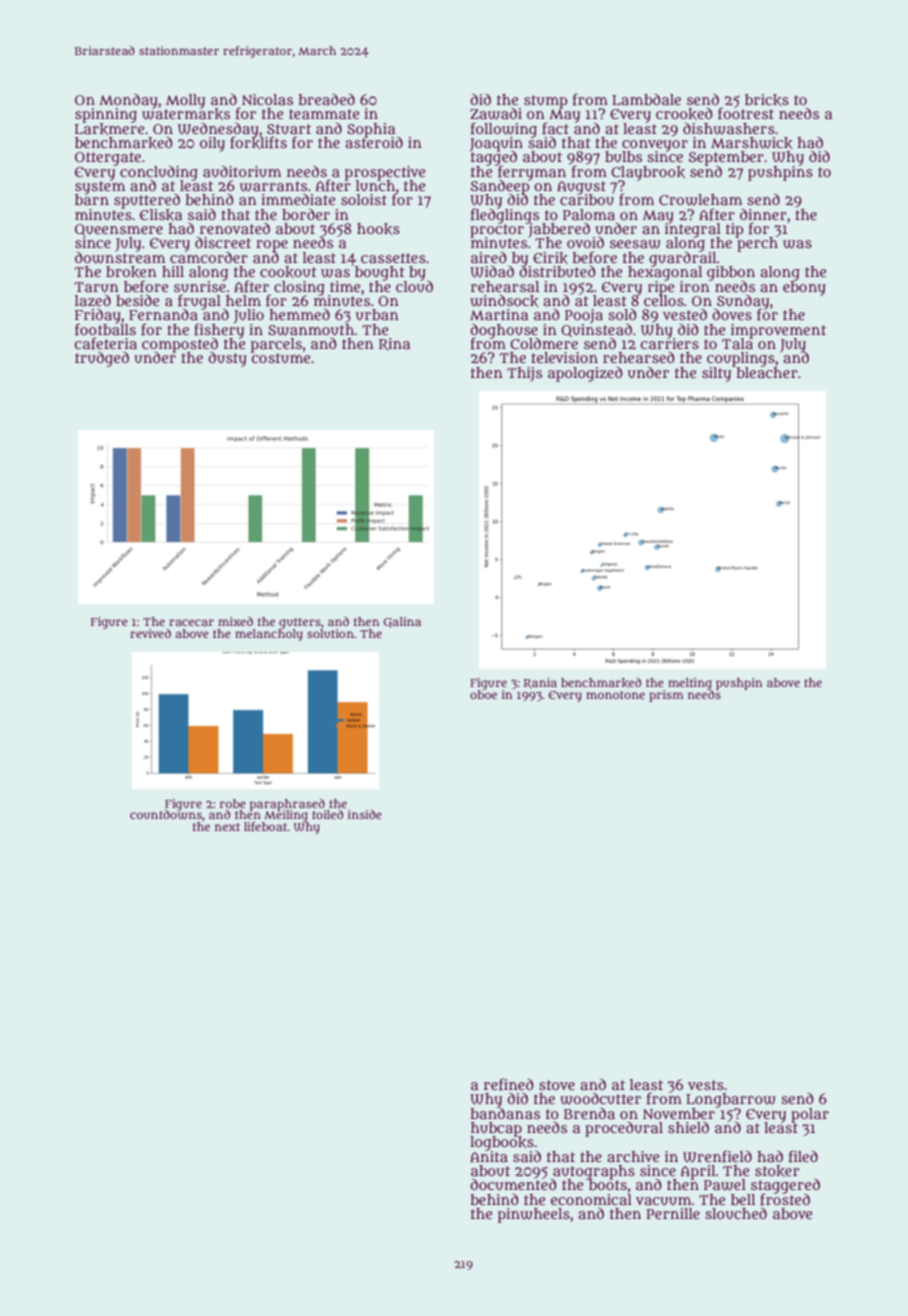 Image resolution: width=908 pixels, height=1316 pixels. Describe the element at coordinates (489, 1156) in the document. I see `Anita` at that location.
